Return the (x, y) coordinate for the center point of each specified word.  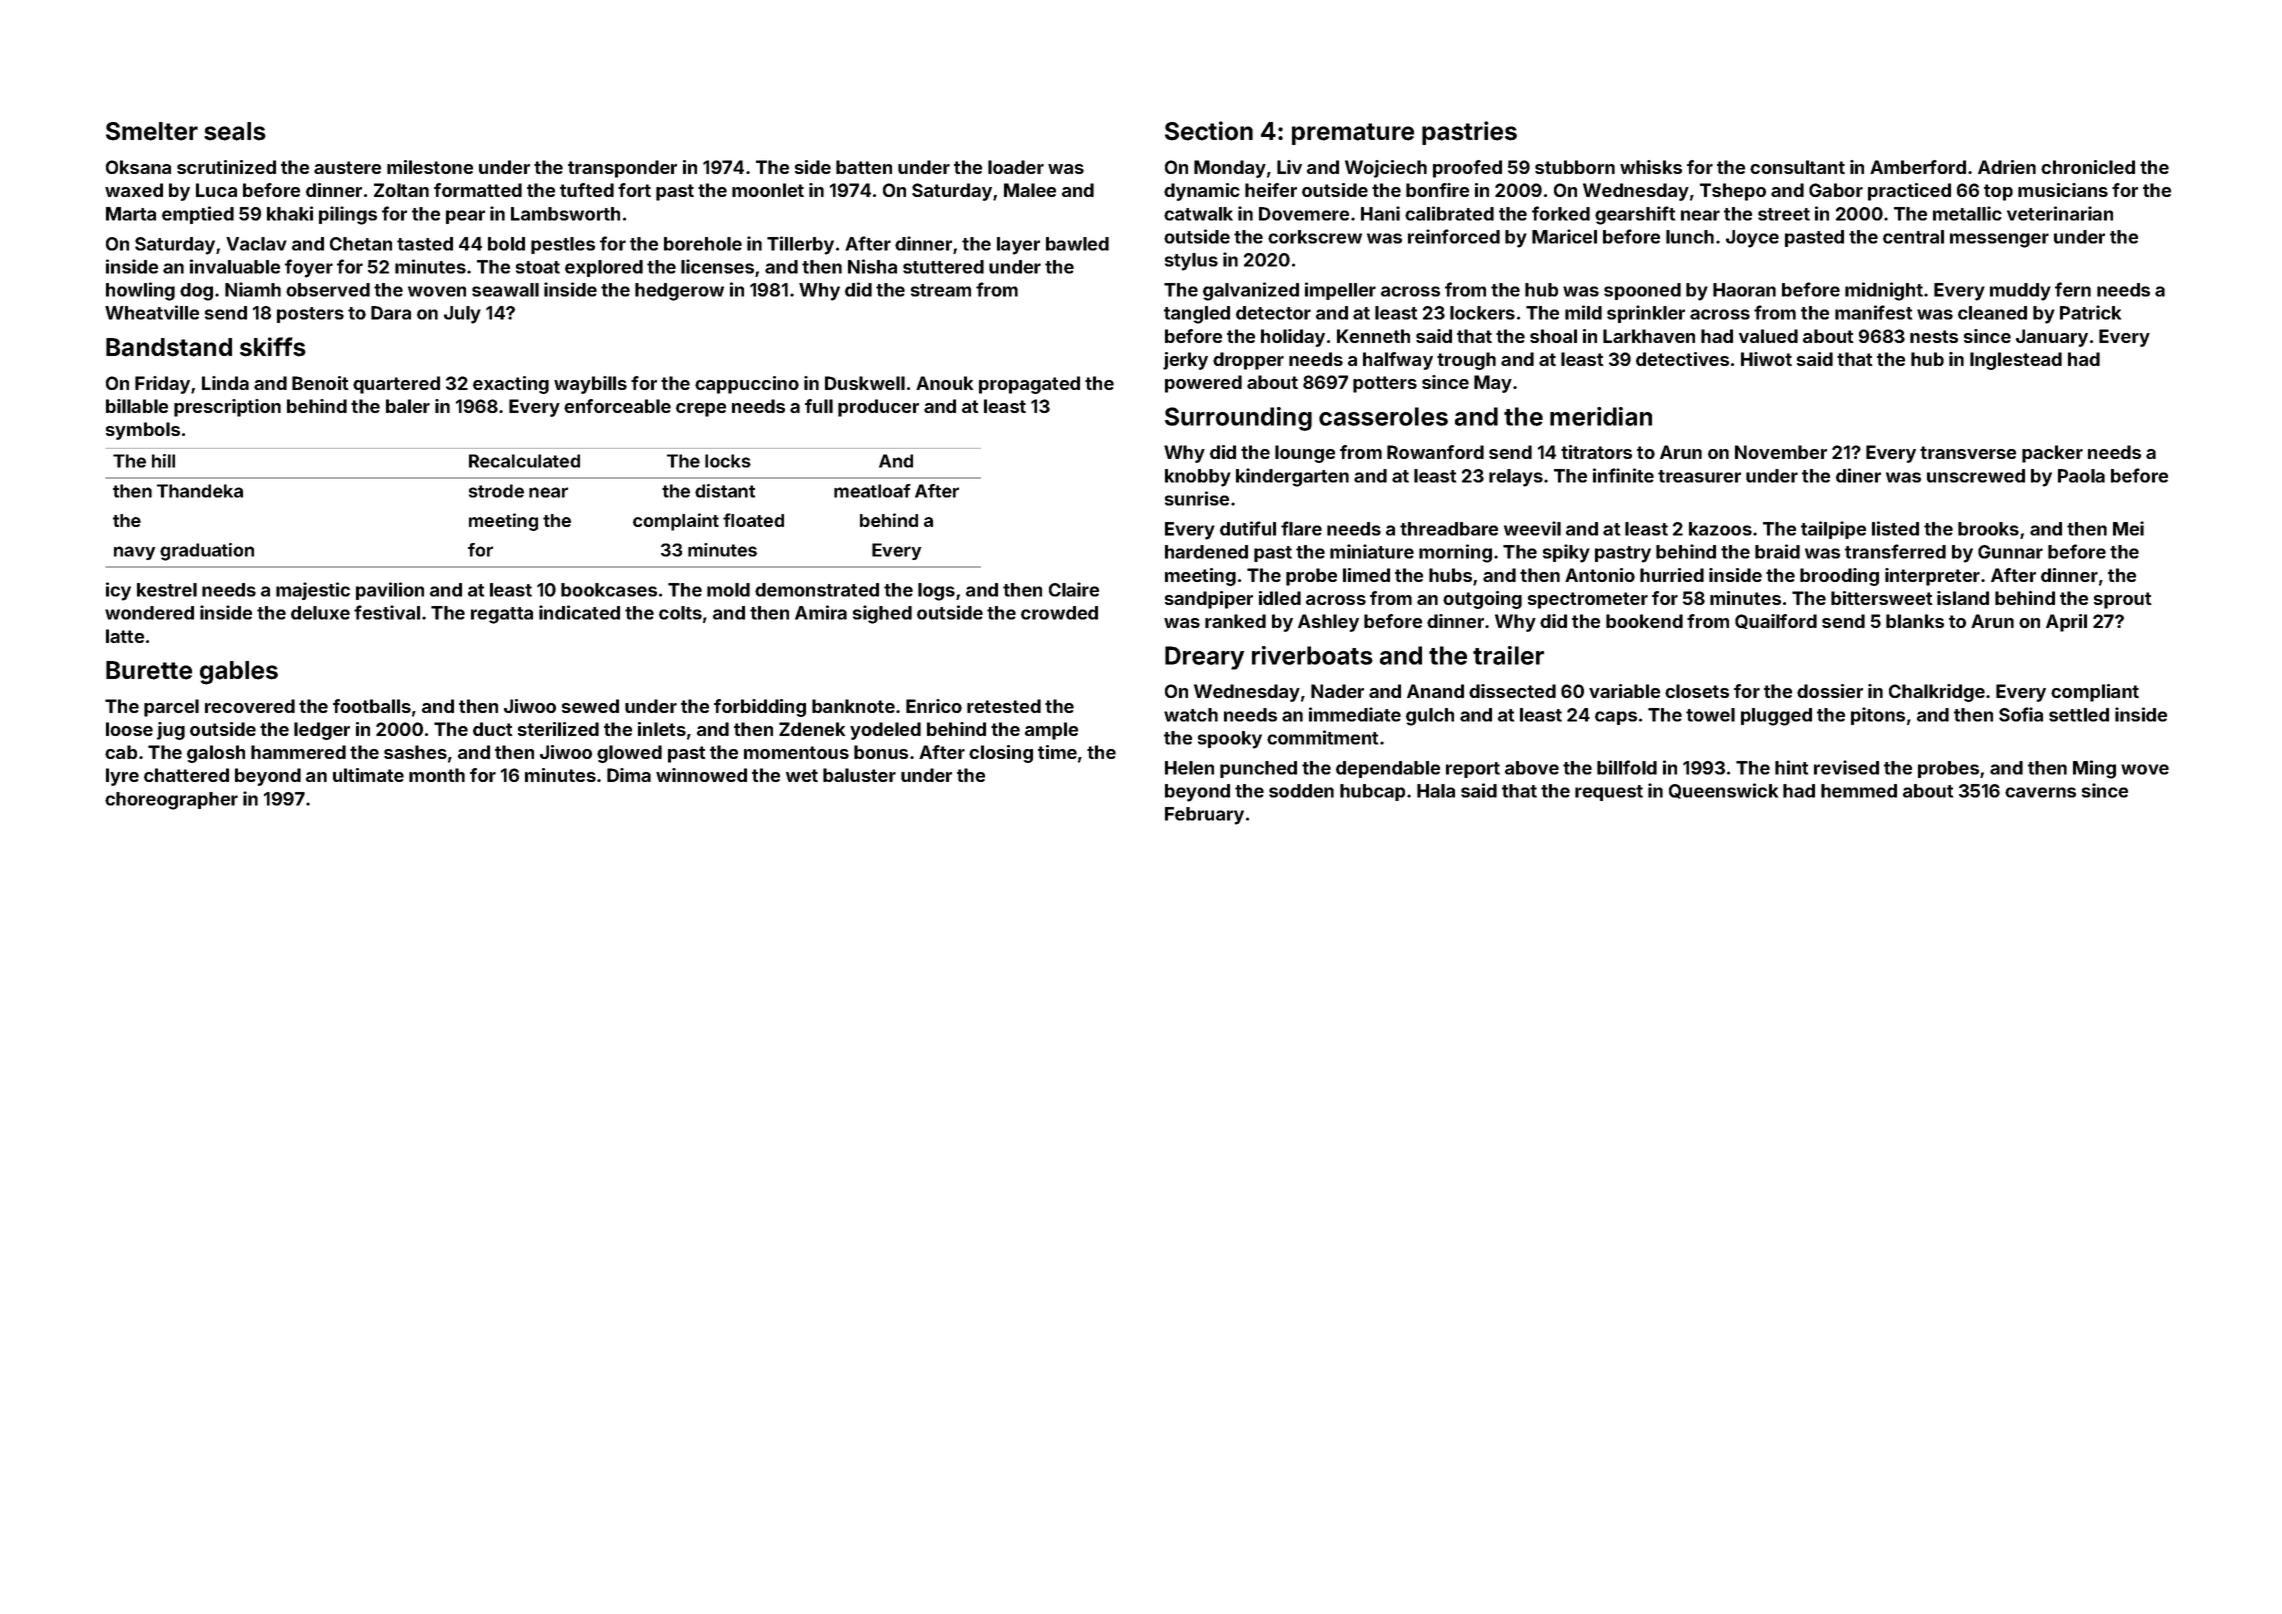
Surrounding (1238, 419)
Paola (2081, 476)
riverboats (1312, 655)
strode (496, 491)
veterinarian (2060, 213)
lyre (122, 777)
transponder (622, 169)
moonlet (768, 190)
